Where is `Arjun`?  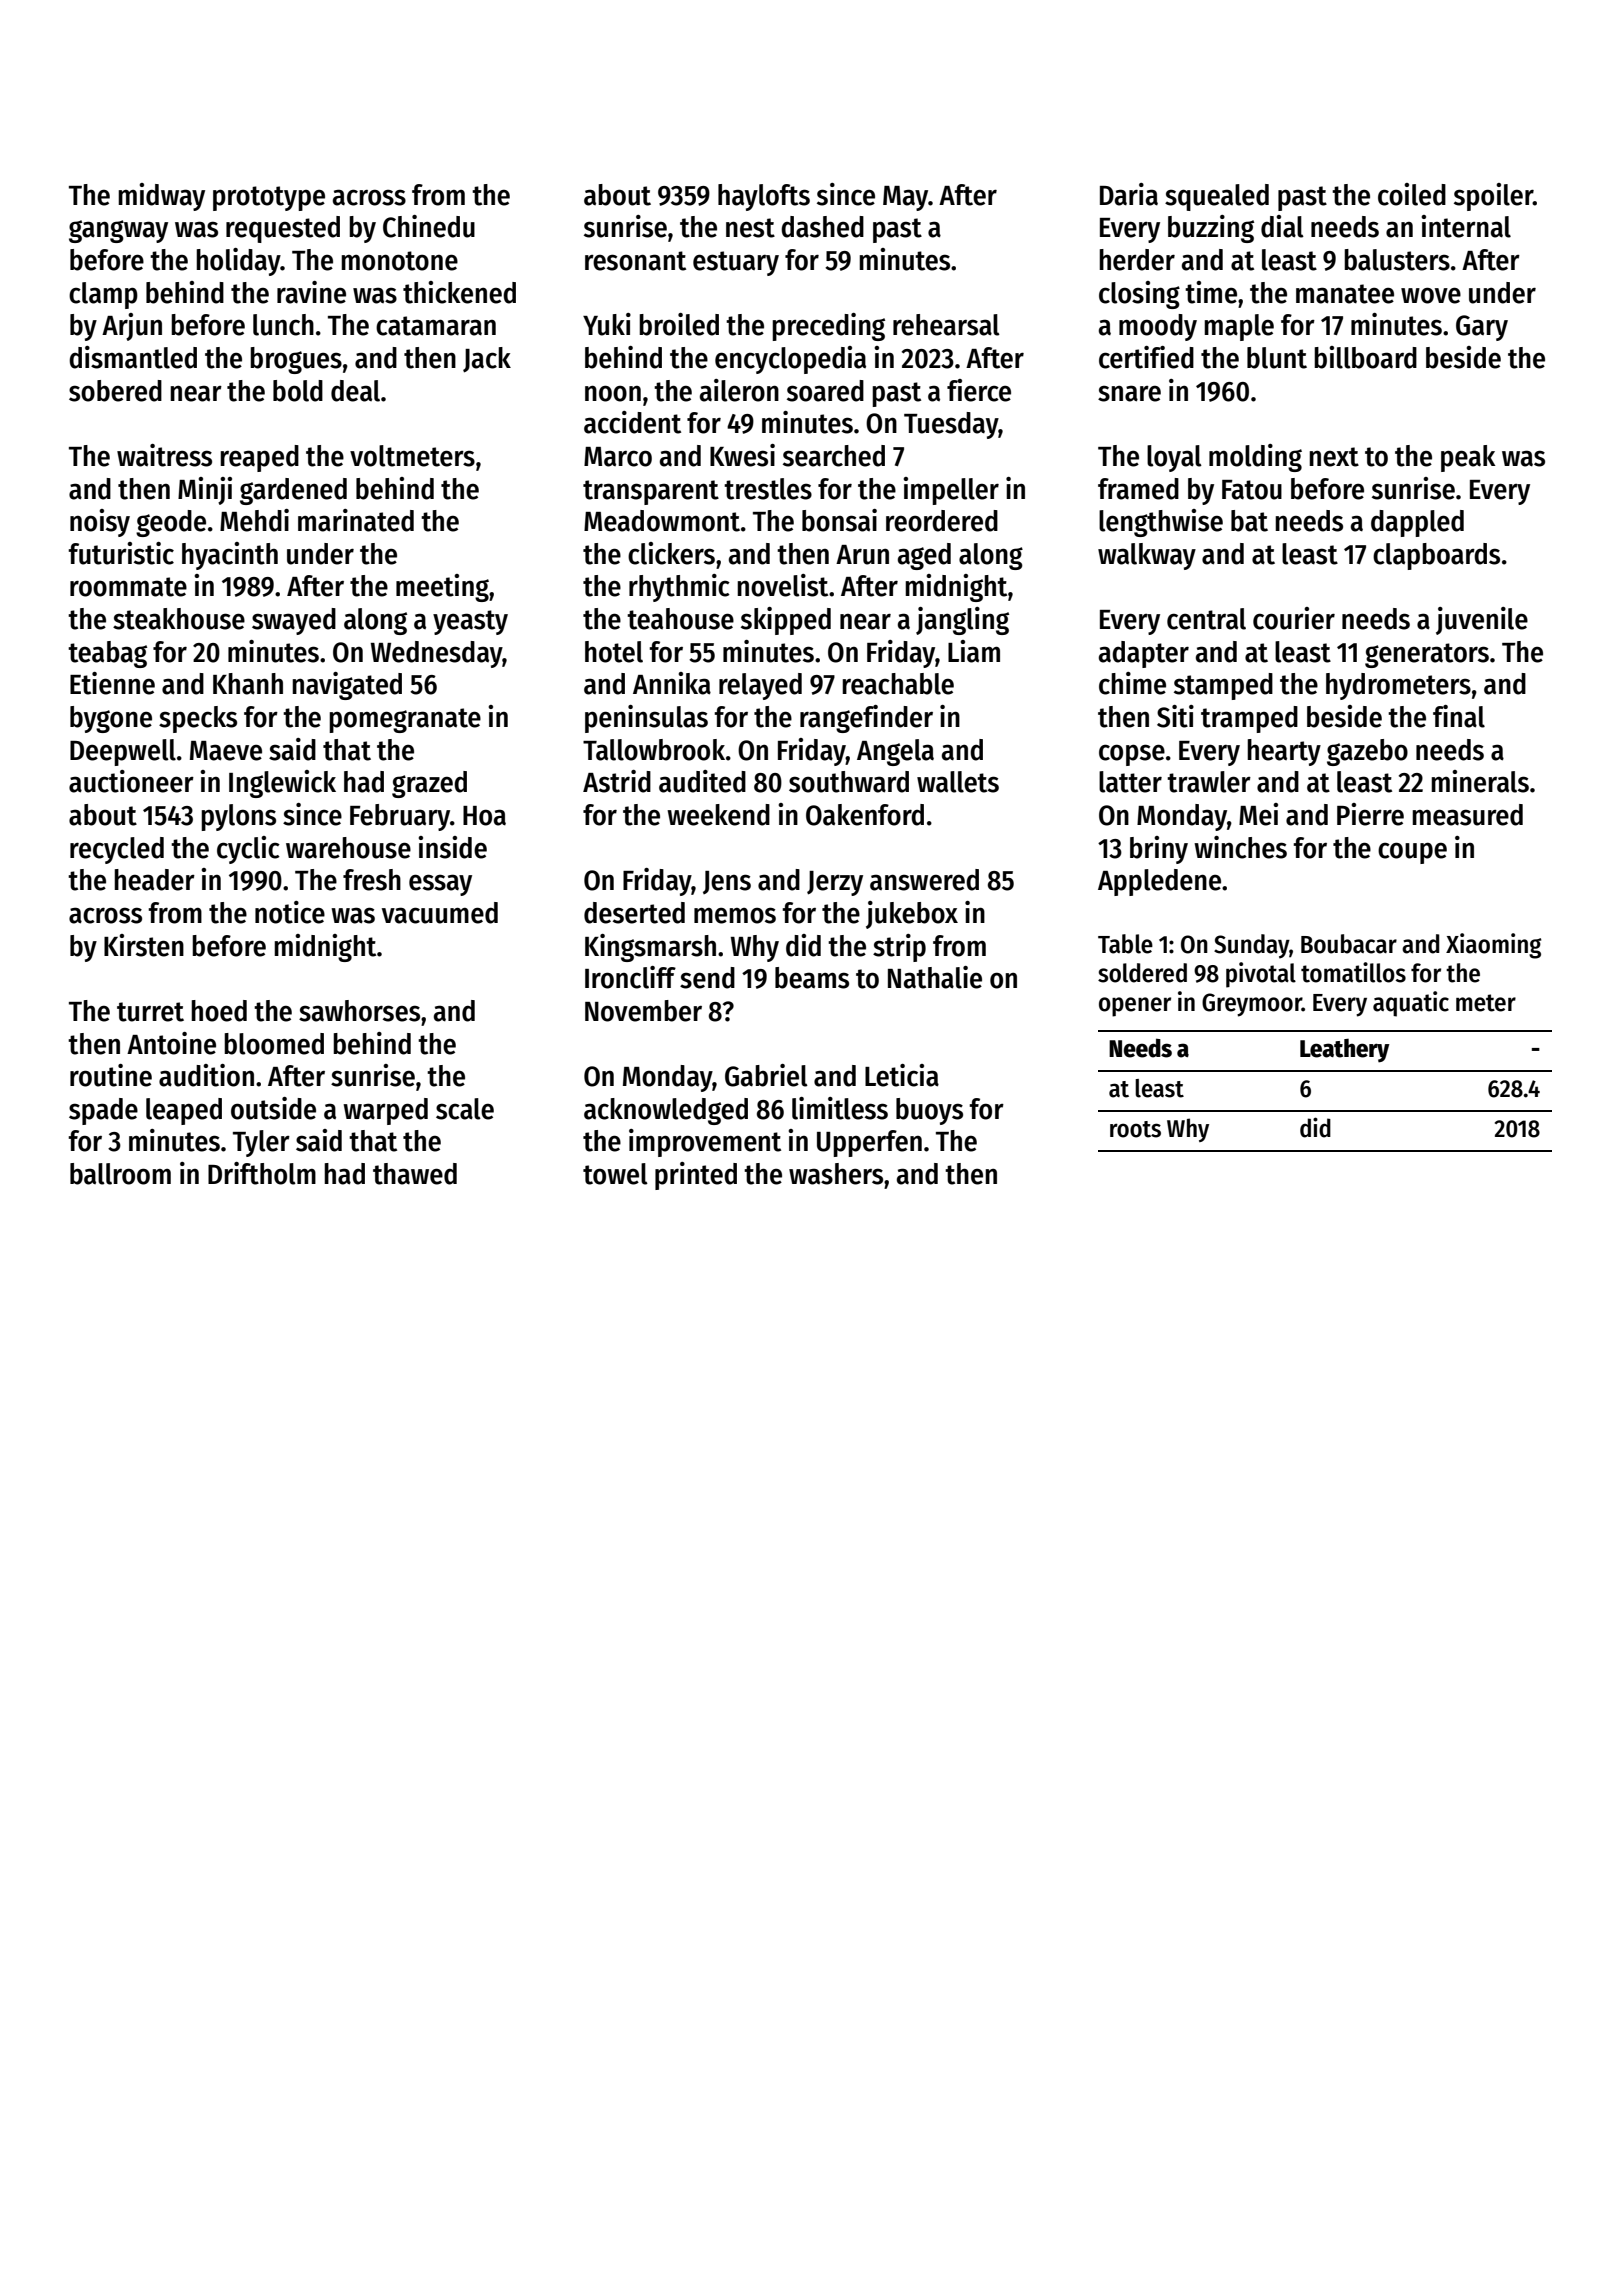
Arjun is located at coordinates (132, 327).
